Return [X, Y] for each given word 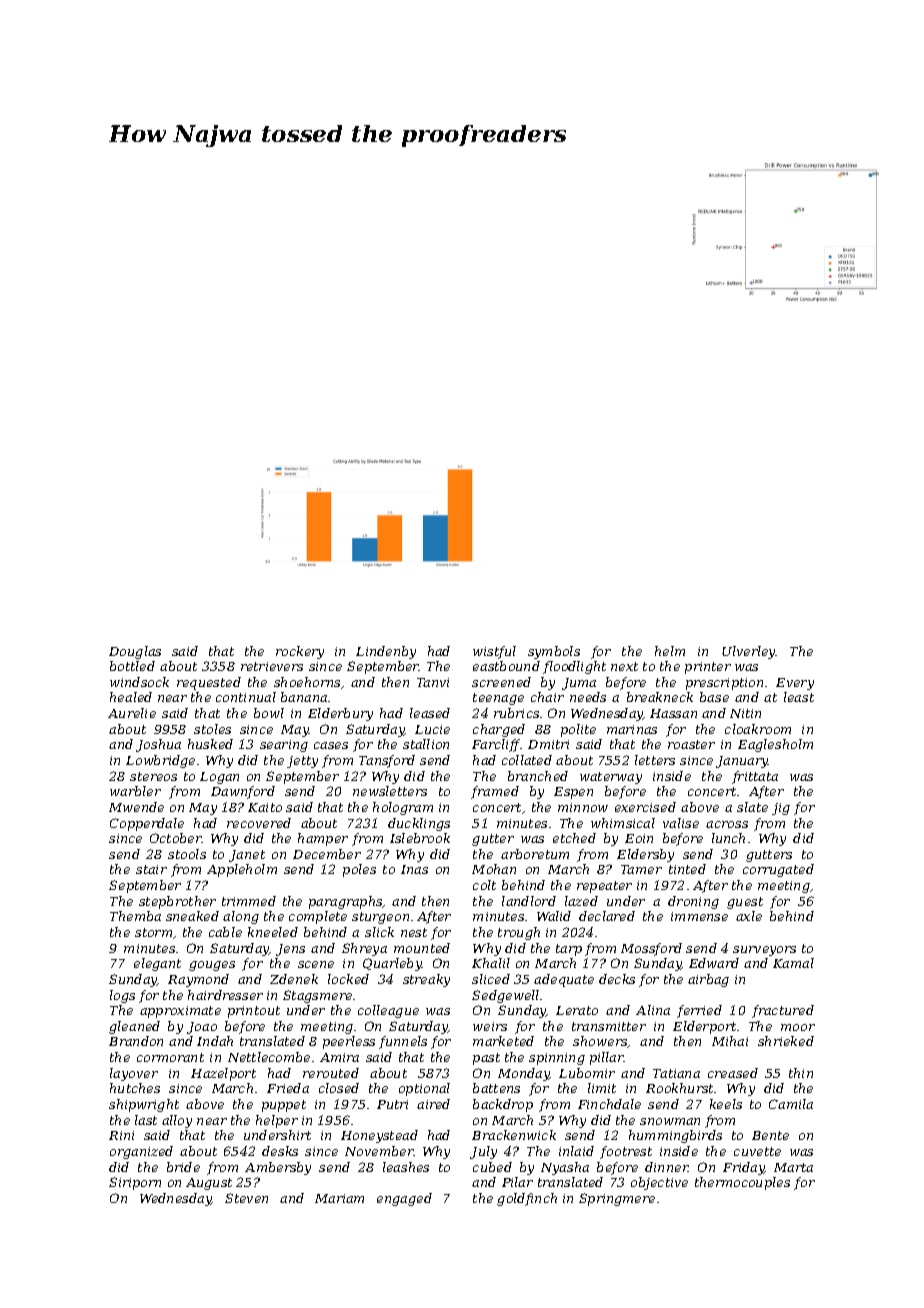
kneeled [273, 932]
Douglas [135, 652]
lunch [728, 838]
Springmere [617, 1199]
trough [519, 933]
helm [670, 651]
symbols [554, 652]
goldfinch [527, 1199]
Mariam [339, 1198]
